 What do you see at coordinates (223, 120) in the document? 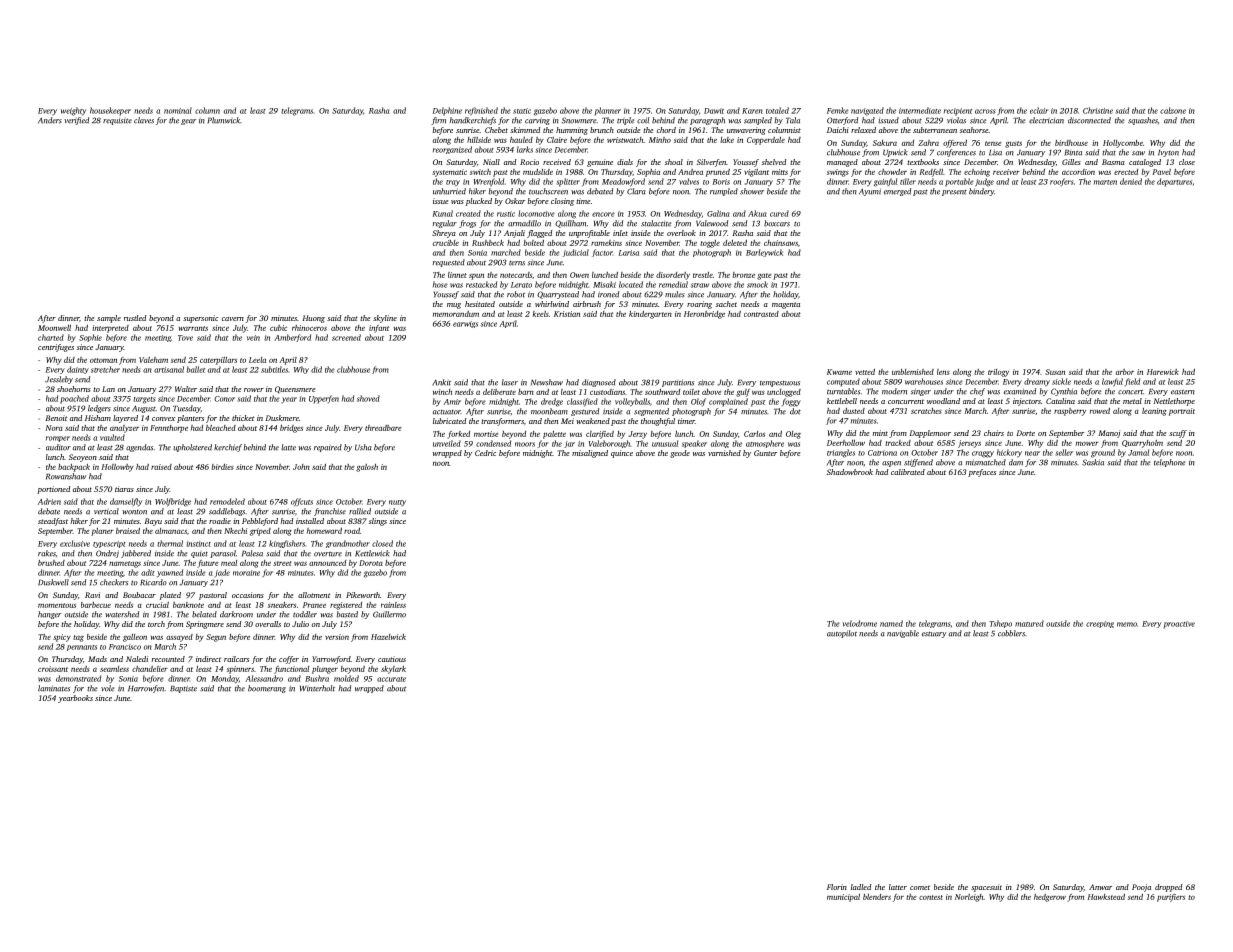
I see `Plumwick` at bounding box center [223, 120].
